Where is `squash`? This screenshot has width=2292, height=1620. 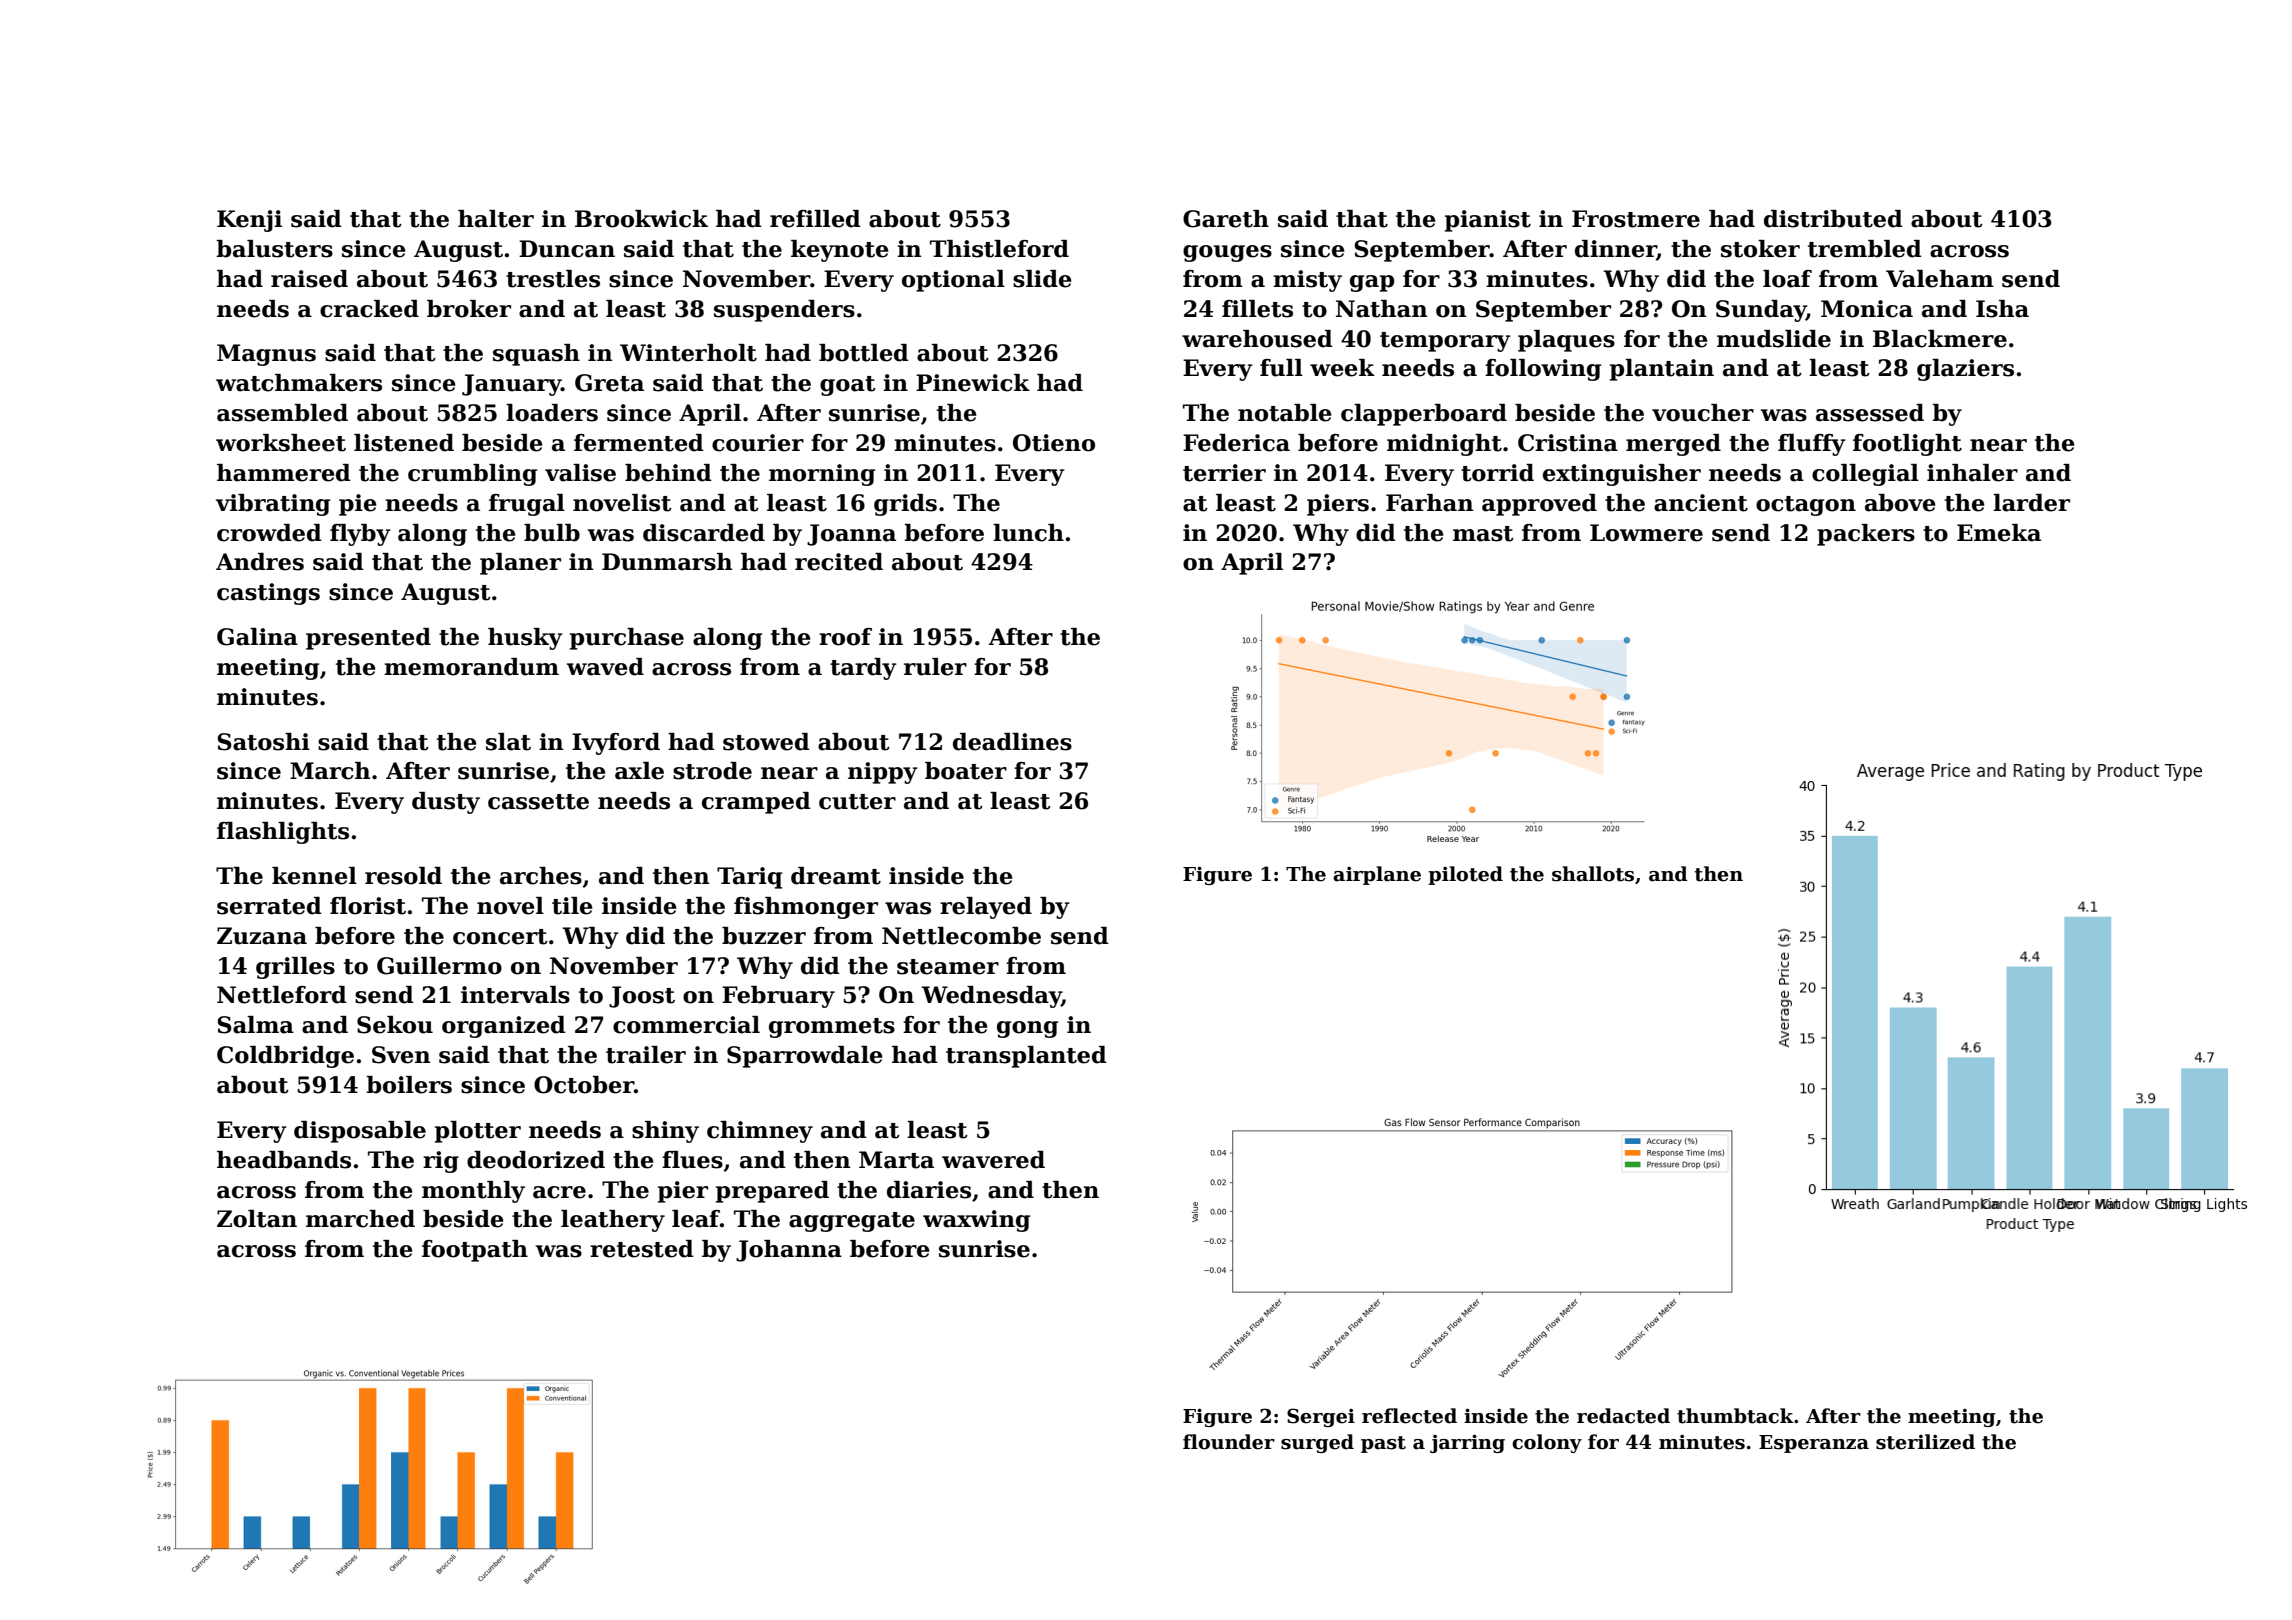
squash is located at coordinates (536, 355).
